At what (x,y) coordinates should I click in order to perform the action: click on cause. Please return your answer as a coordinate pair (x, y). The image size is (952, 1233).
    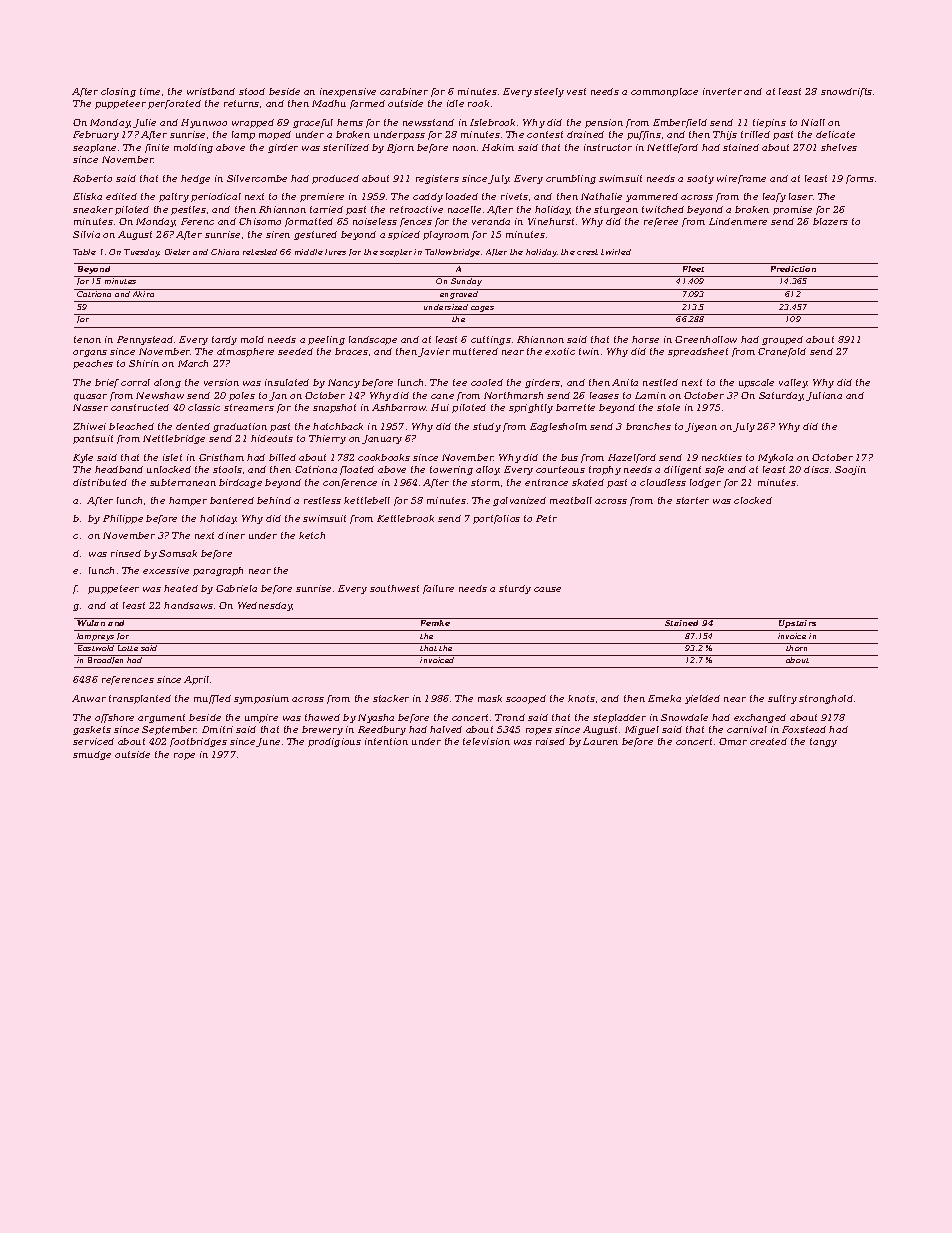
    Looking at the image, I should click on (547, 589).
